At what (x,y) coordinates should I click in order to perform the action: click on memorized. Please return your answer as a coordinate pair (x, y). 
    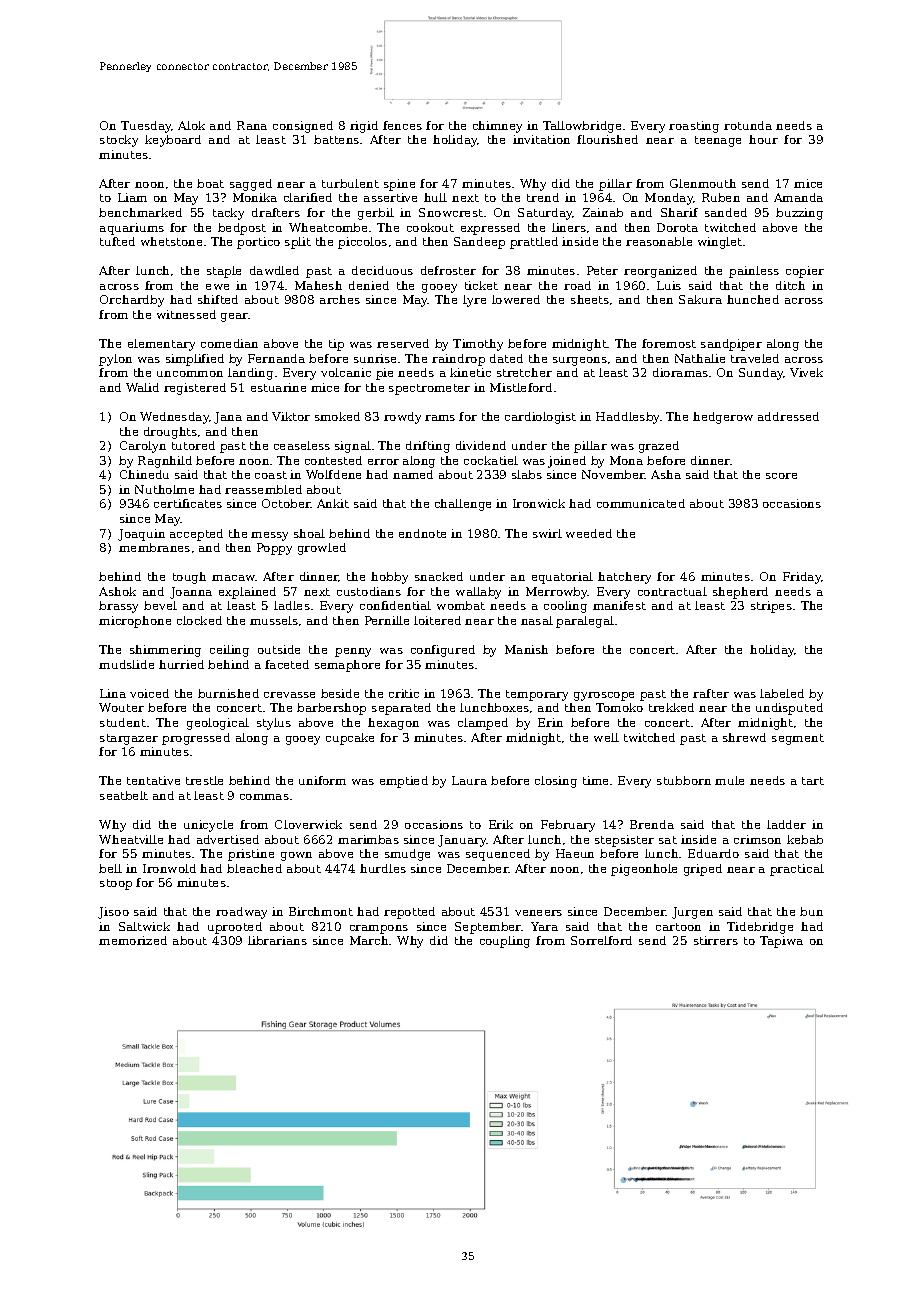
    Looking at the image, I should click on (133, 940).
